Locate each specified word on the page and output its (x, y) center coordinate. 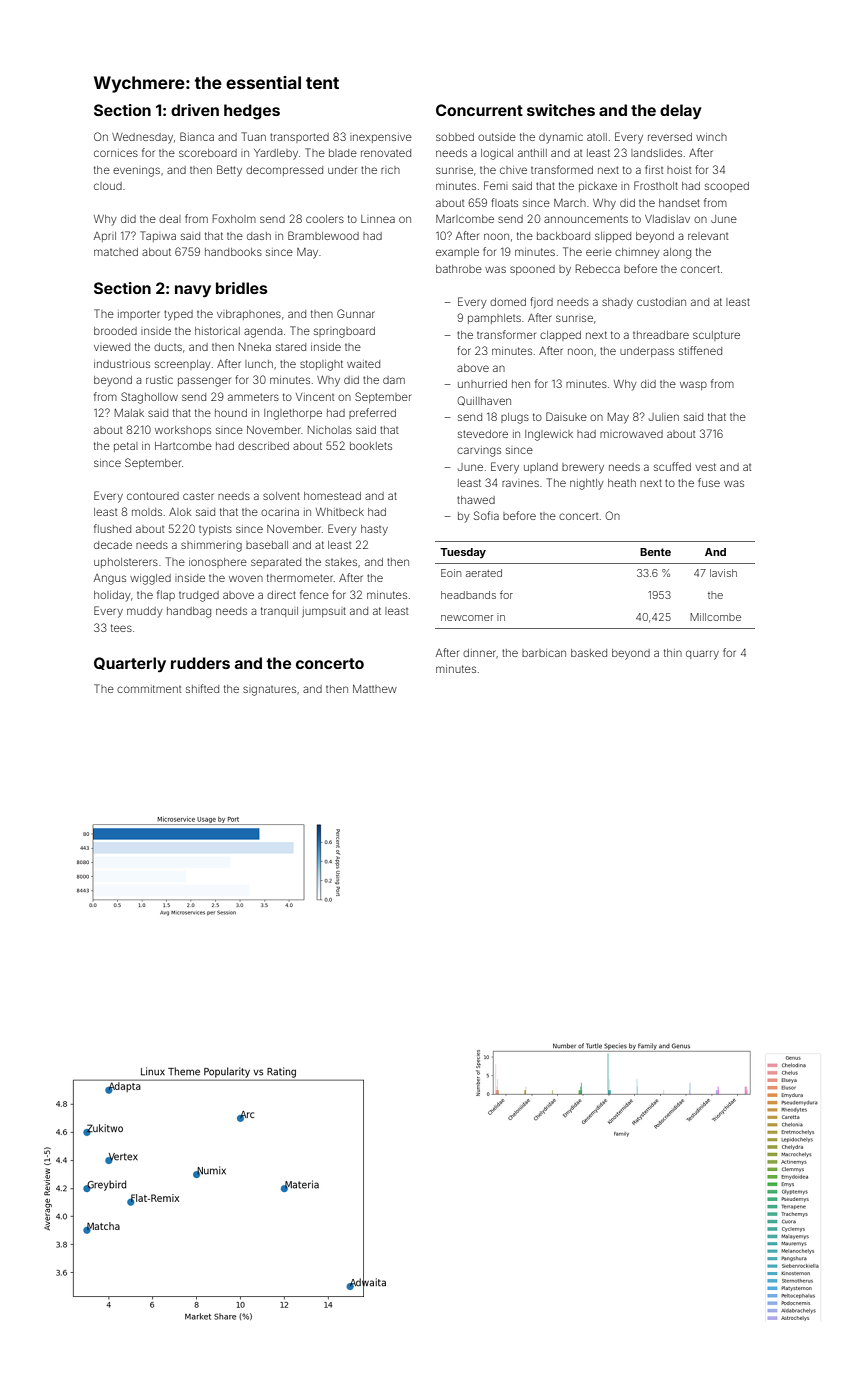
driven (195, 110)
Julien (664, 417)
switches (561, 110)
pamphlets (494, 319)
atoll (597, 137)
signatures (269, 691)
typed (178, 315)
